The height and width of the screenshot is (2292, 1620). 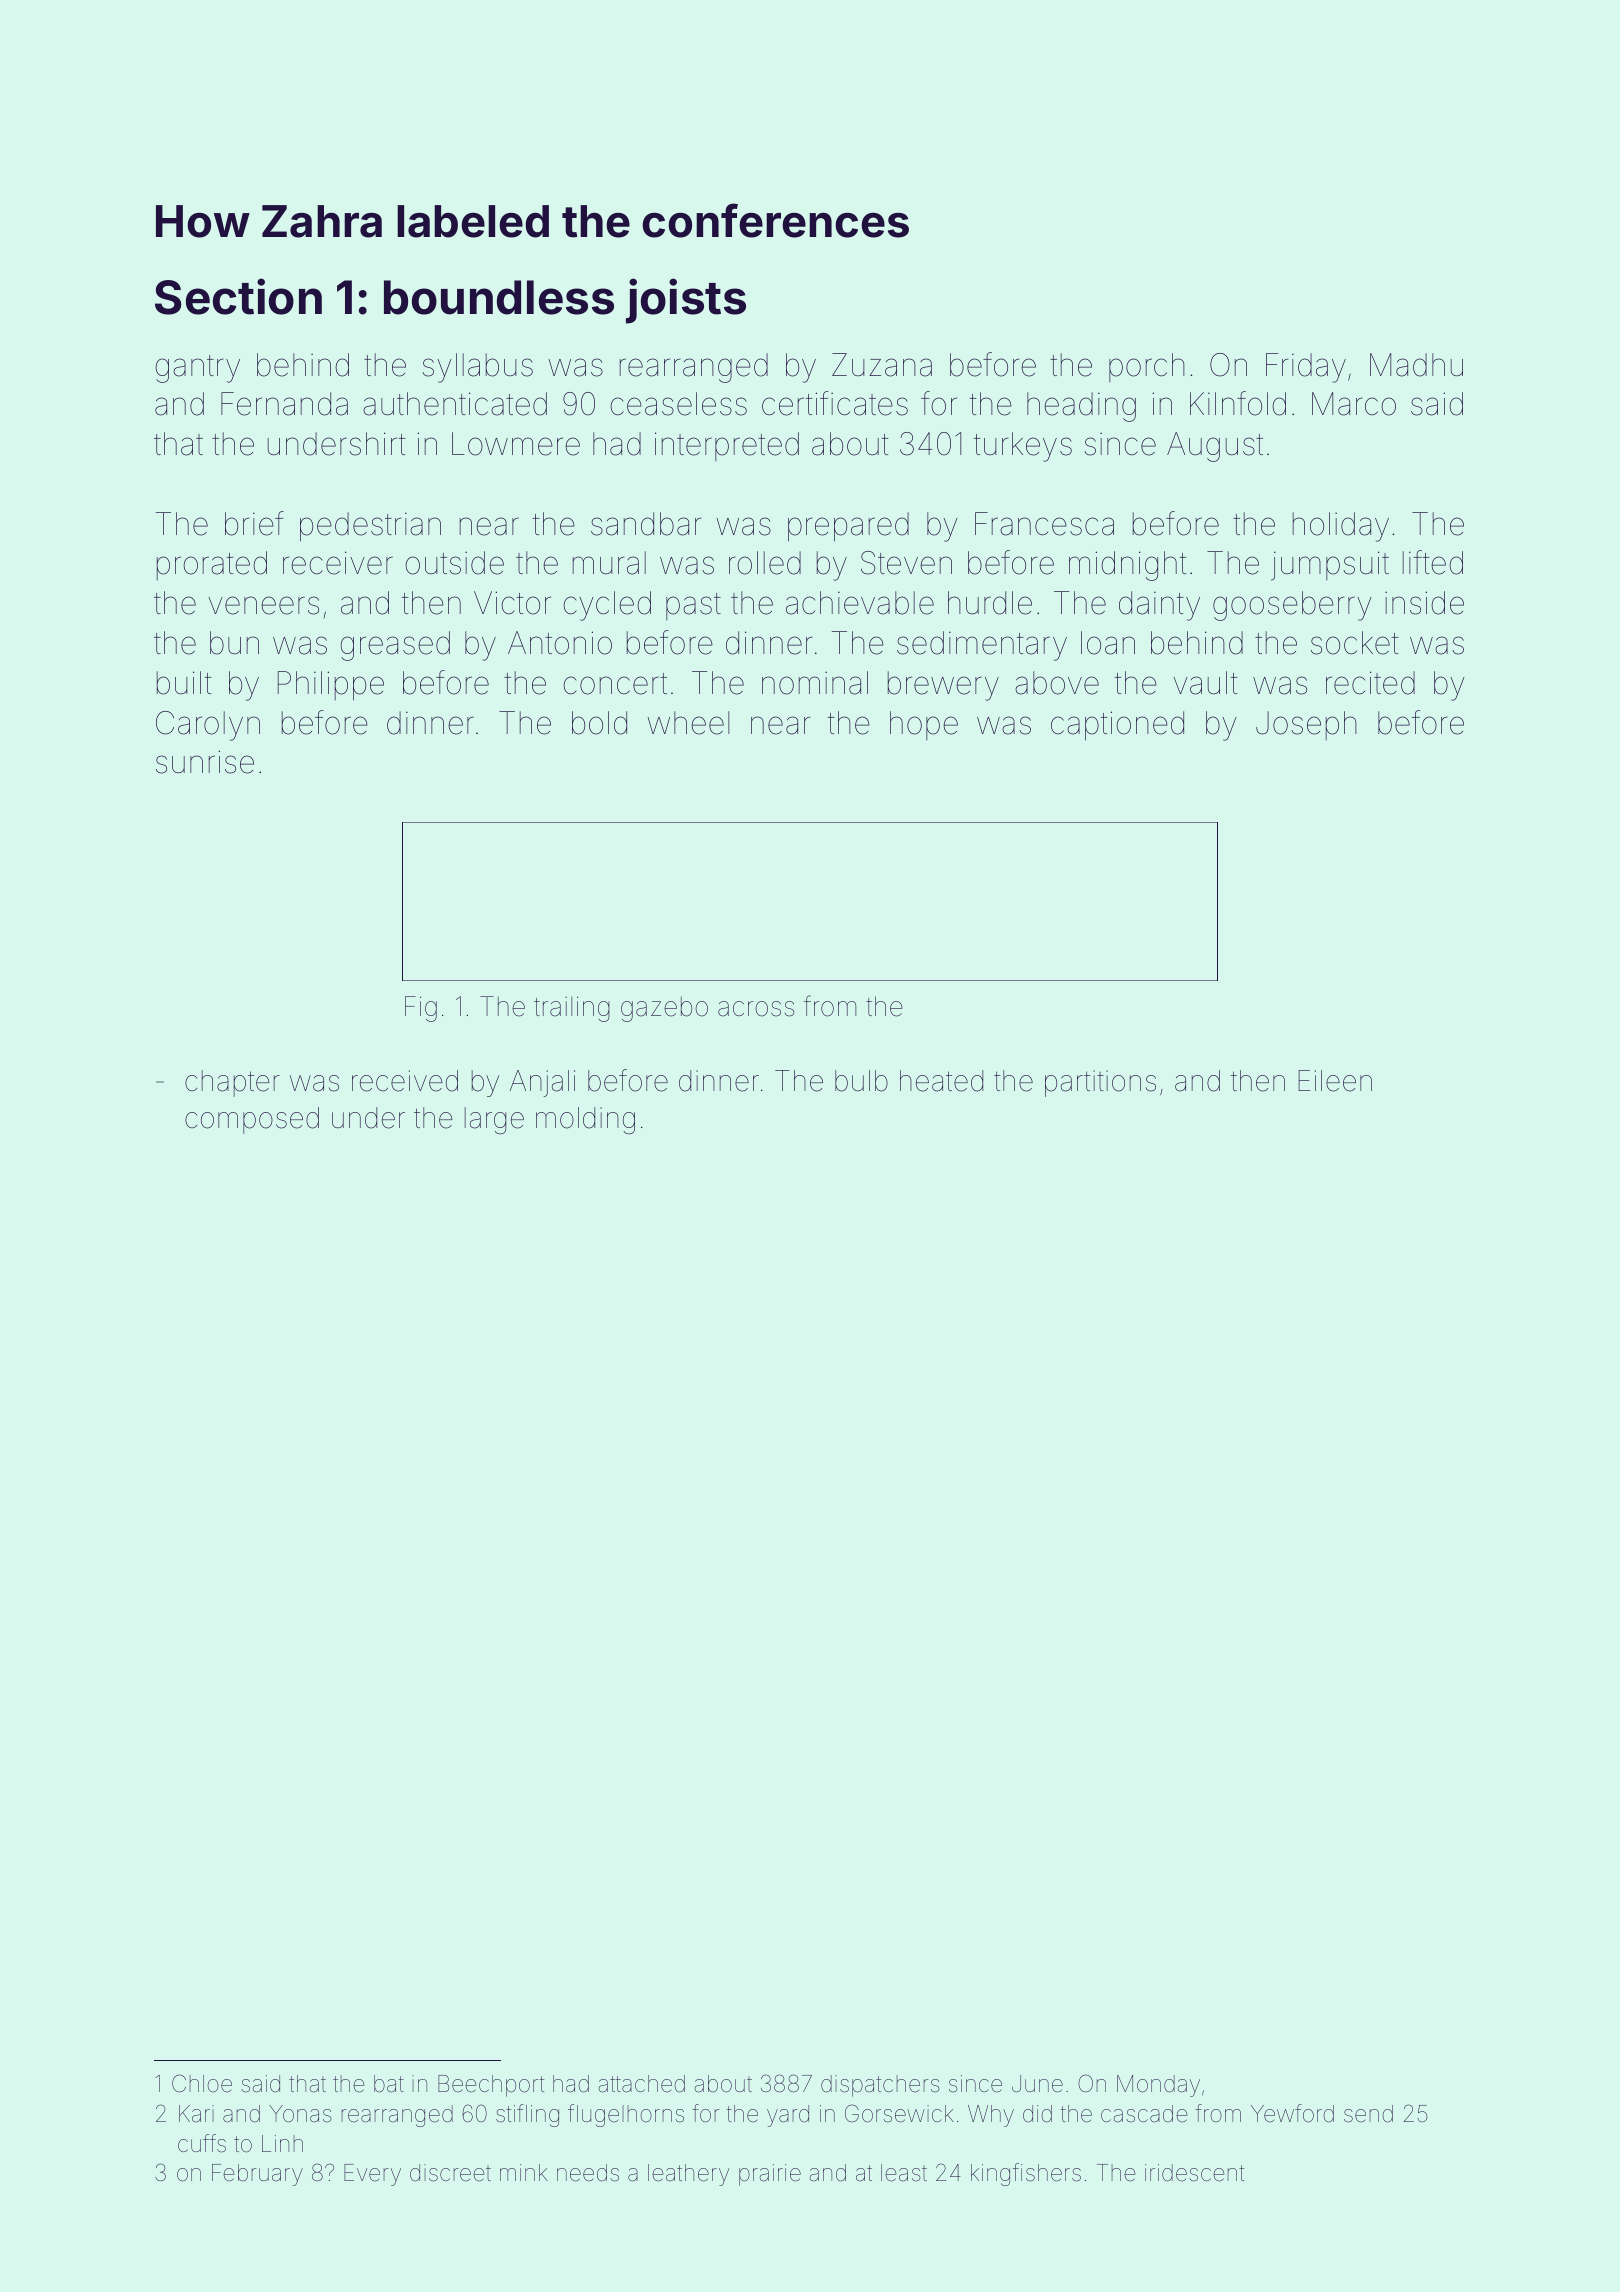 I want to click on composed, so click(x=252, y=1120).
